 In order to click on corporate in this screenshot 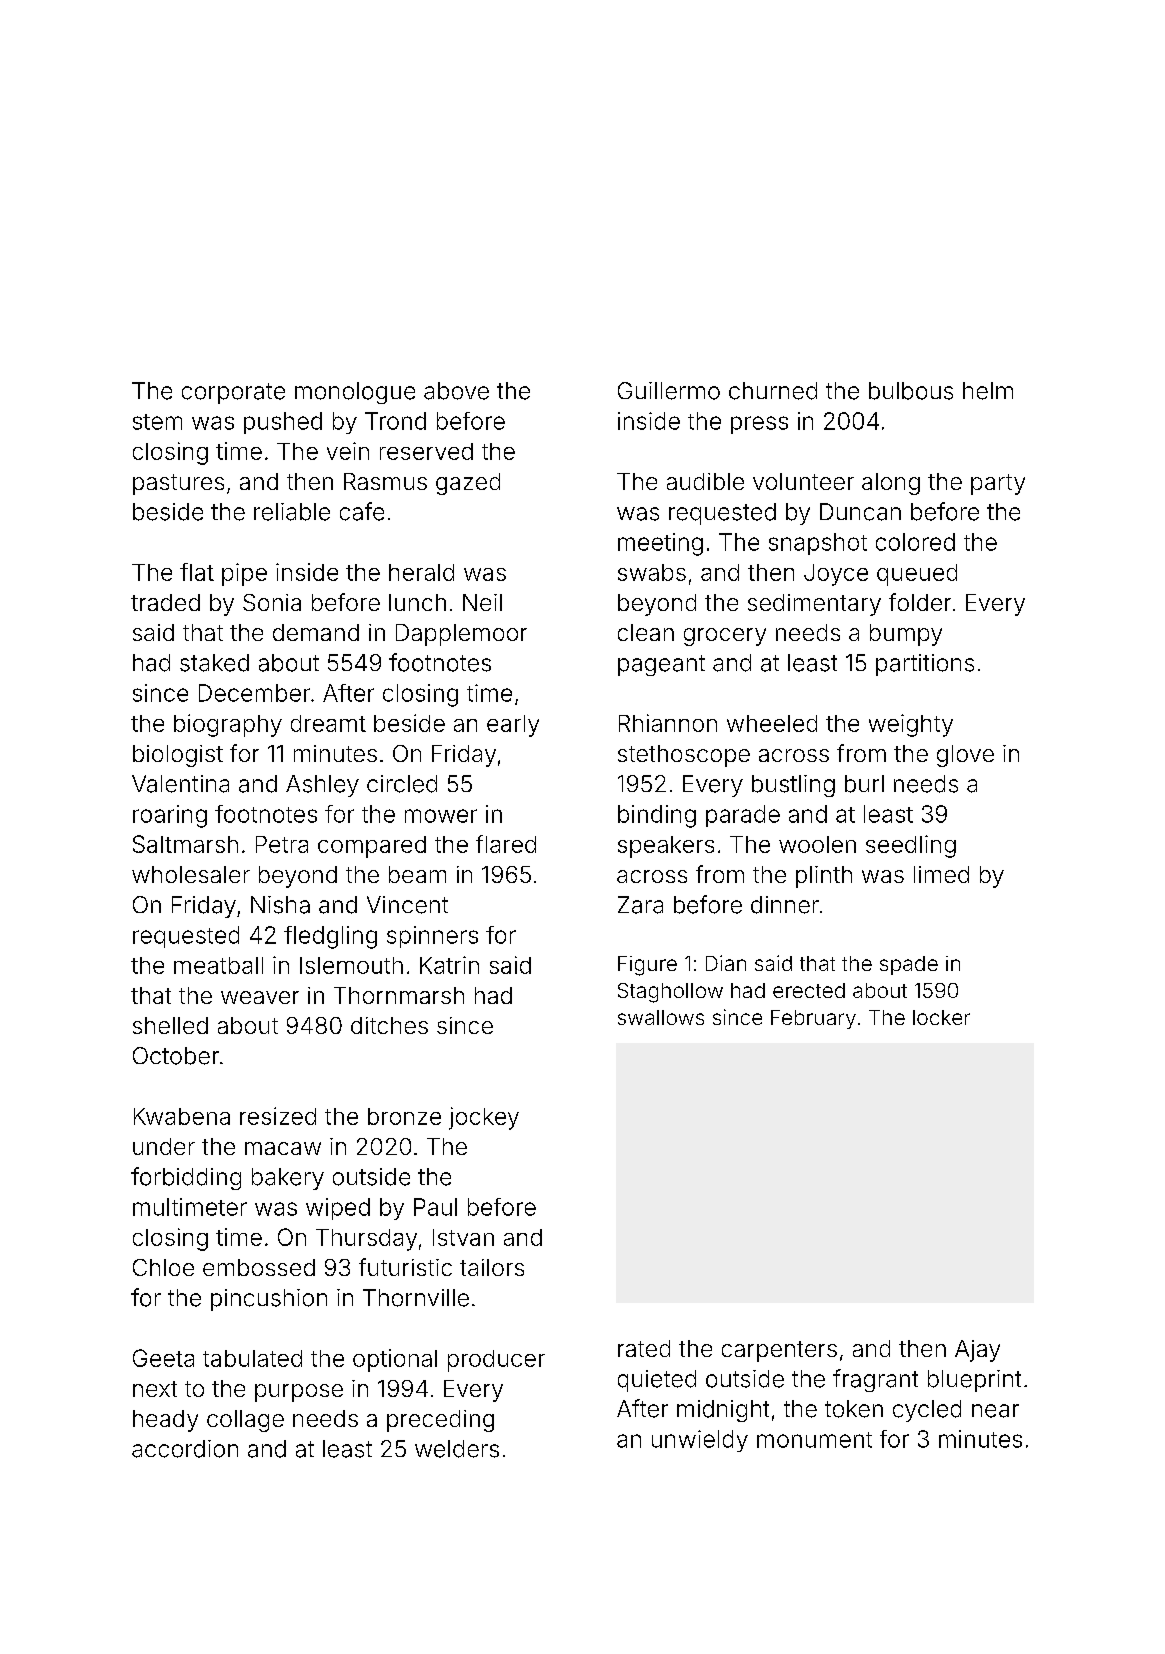, I will do `click(233, 393)`.
